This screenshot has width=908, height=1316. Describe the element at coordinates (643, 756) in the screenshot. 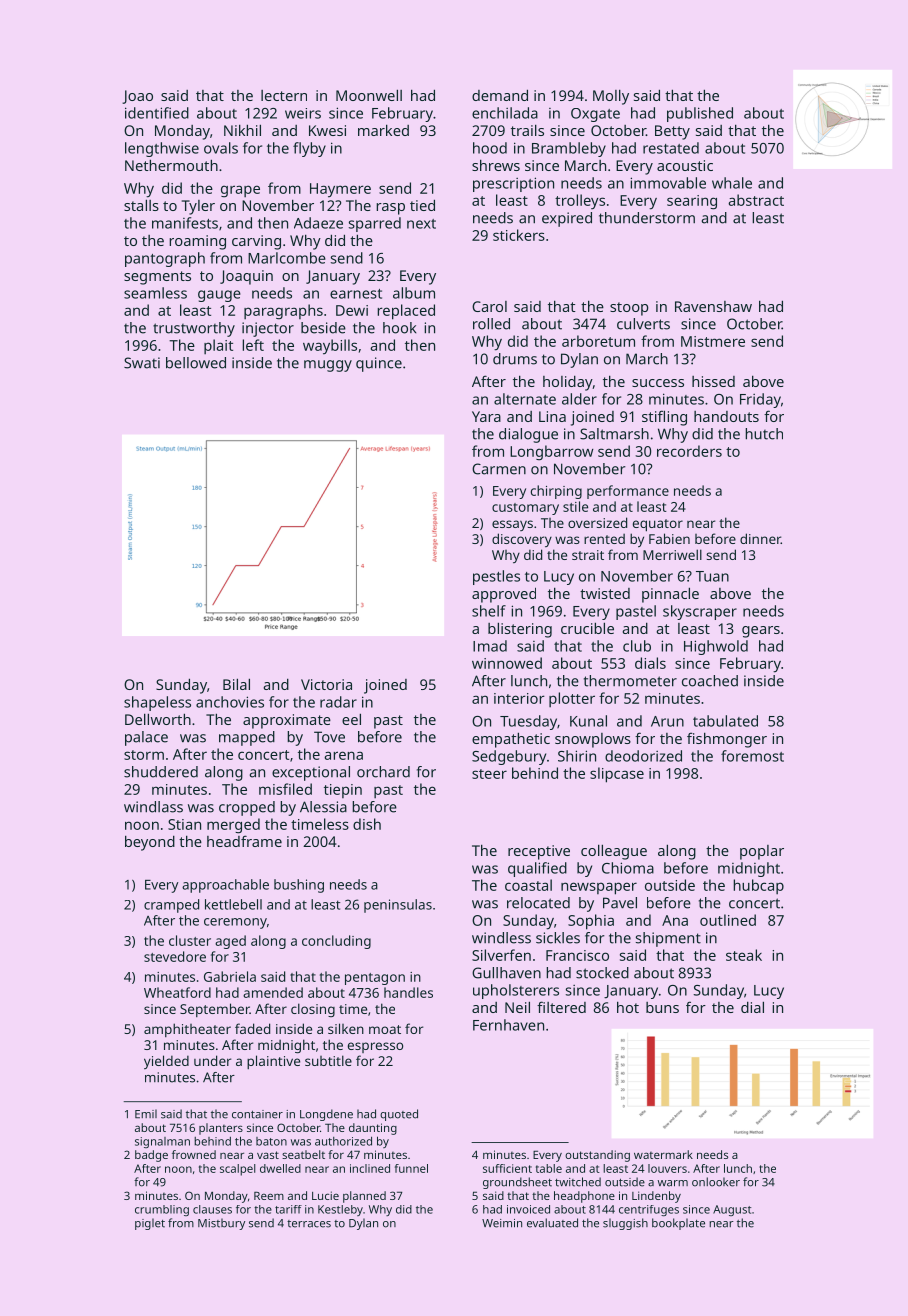

I see `deodorized` at that location.
